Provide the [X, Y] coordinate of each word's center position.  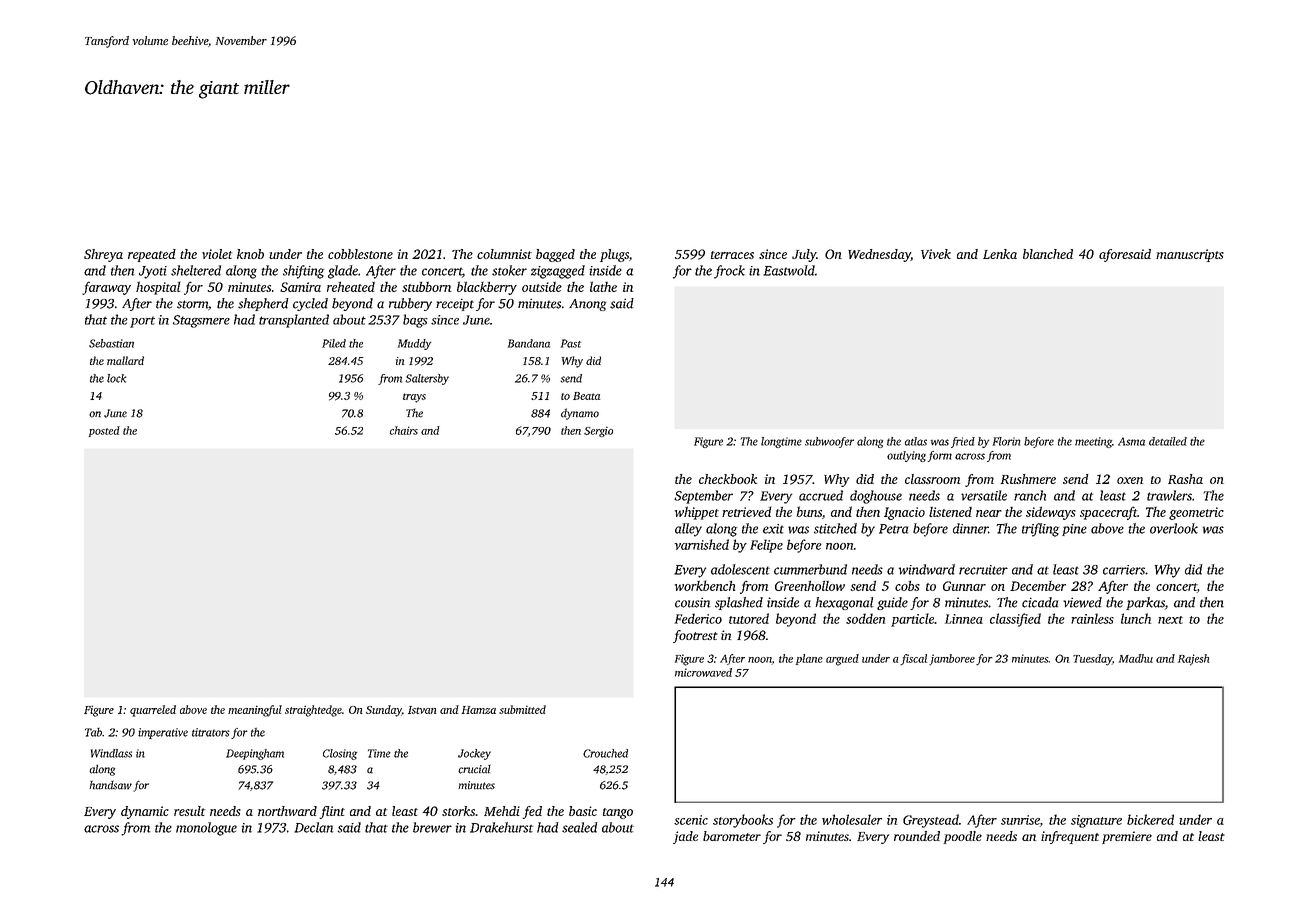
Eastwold [789, 270]
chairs [404, 430]
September [703, 497]
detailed [1168, 441]
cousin [692, 602]
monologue [206, 829]
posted [104, 431]
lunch [1136, 618]
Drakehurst [501, 827]
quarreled [153, 711]
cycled [310, 304]
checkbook [728, 479]
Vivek [936, 254]
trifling [1040, 530]
